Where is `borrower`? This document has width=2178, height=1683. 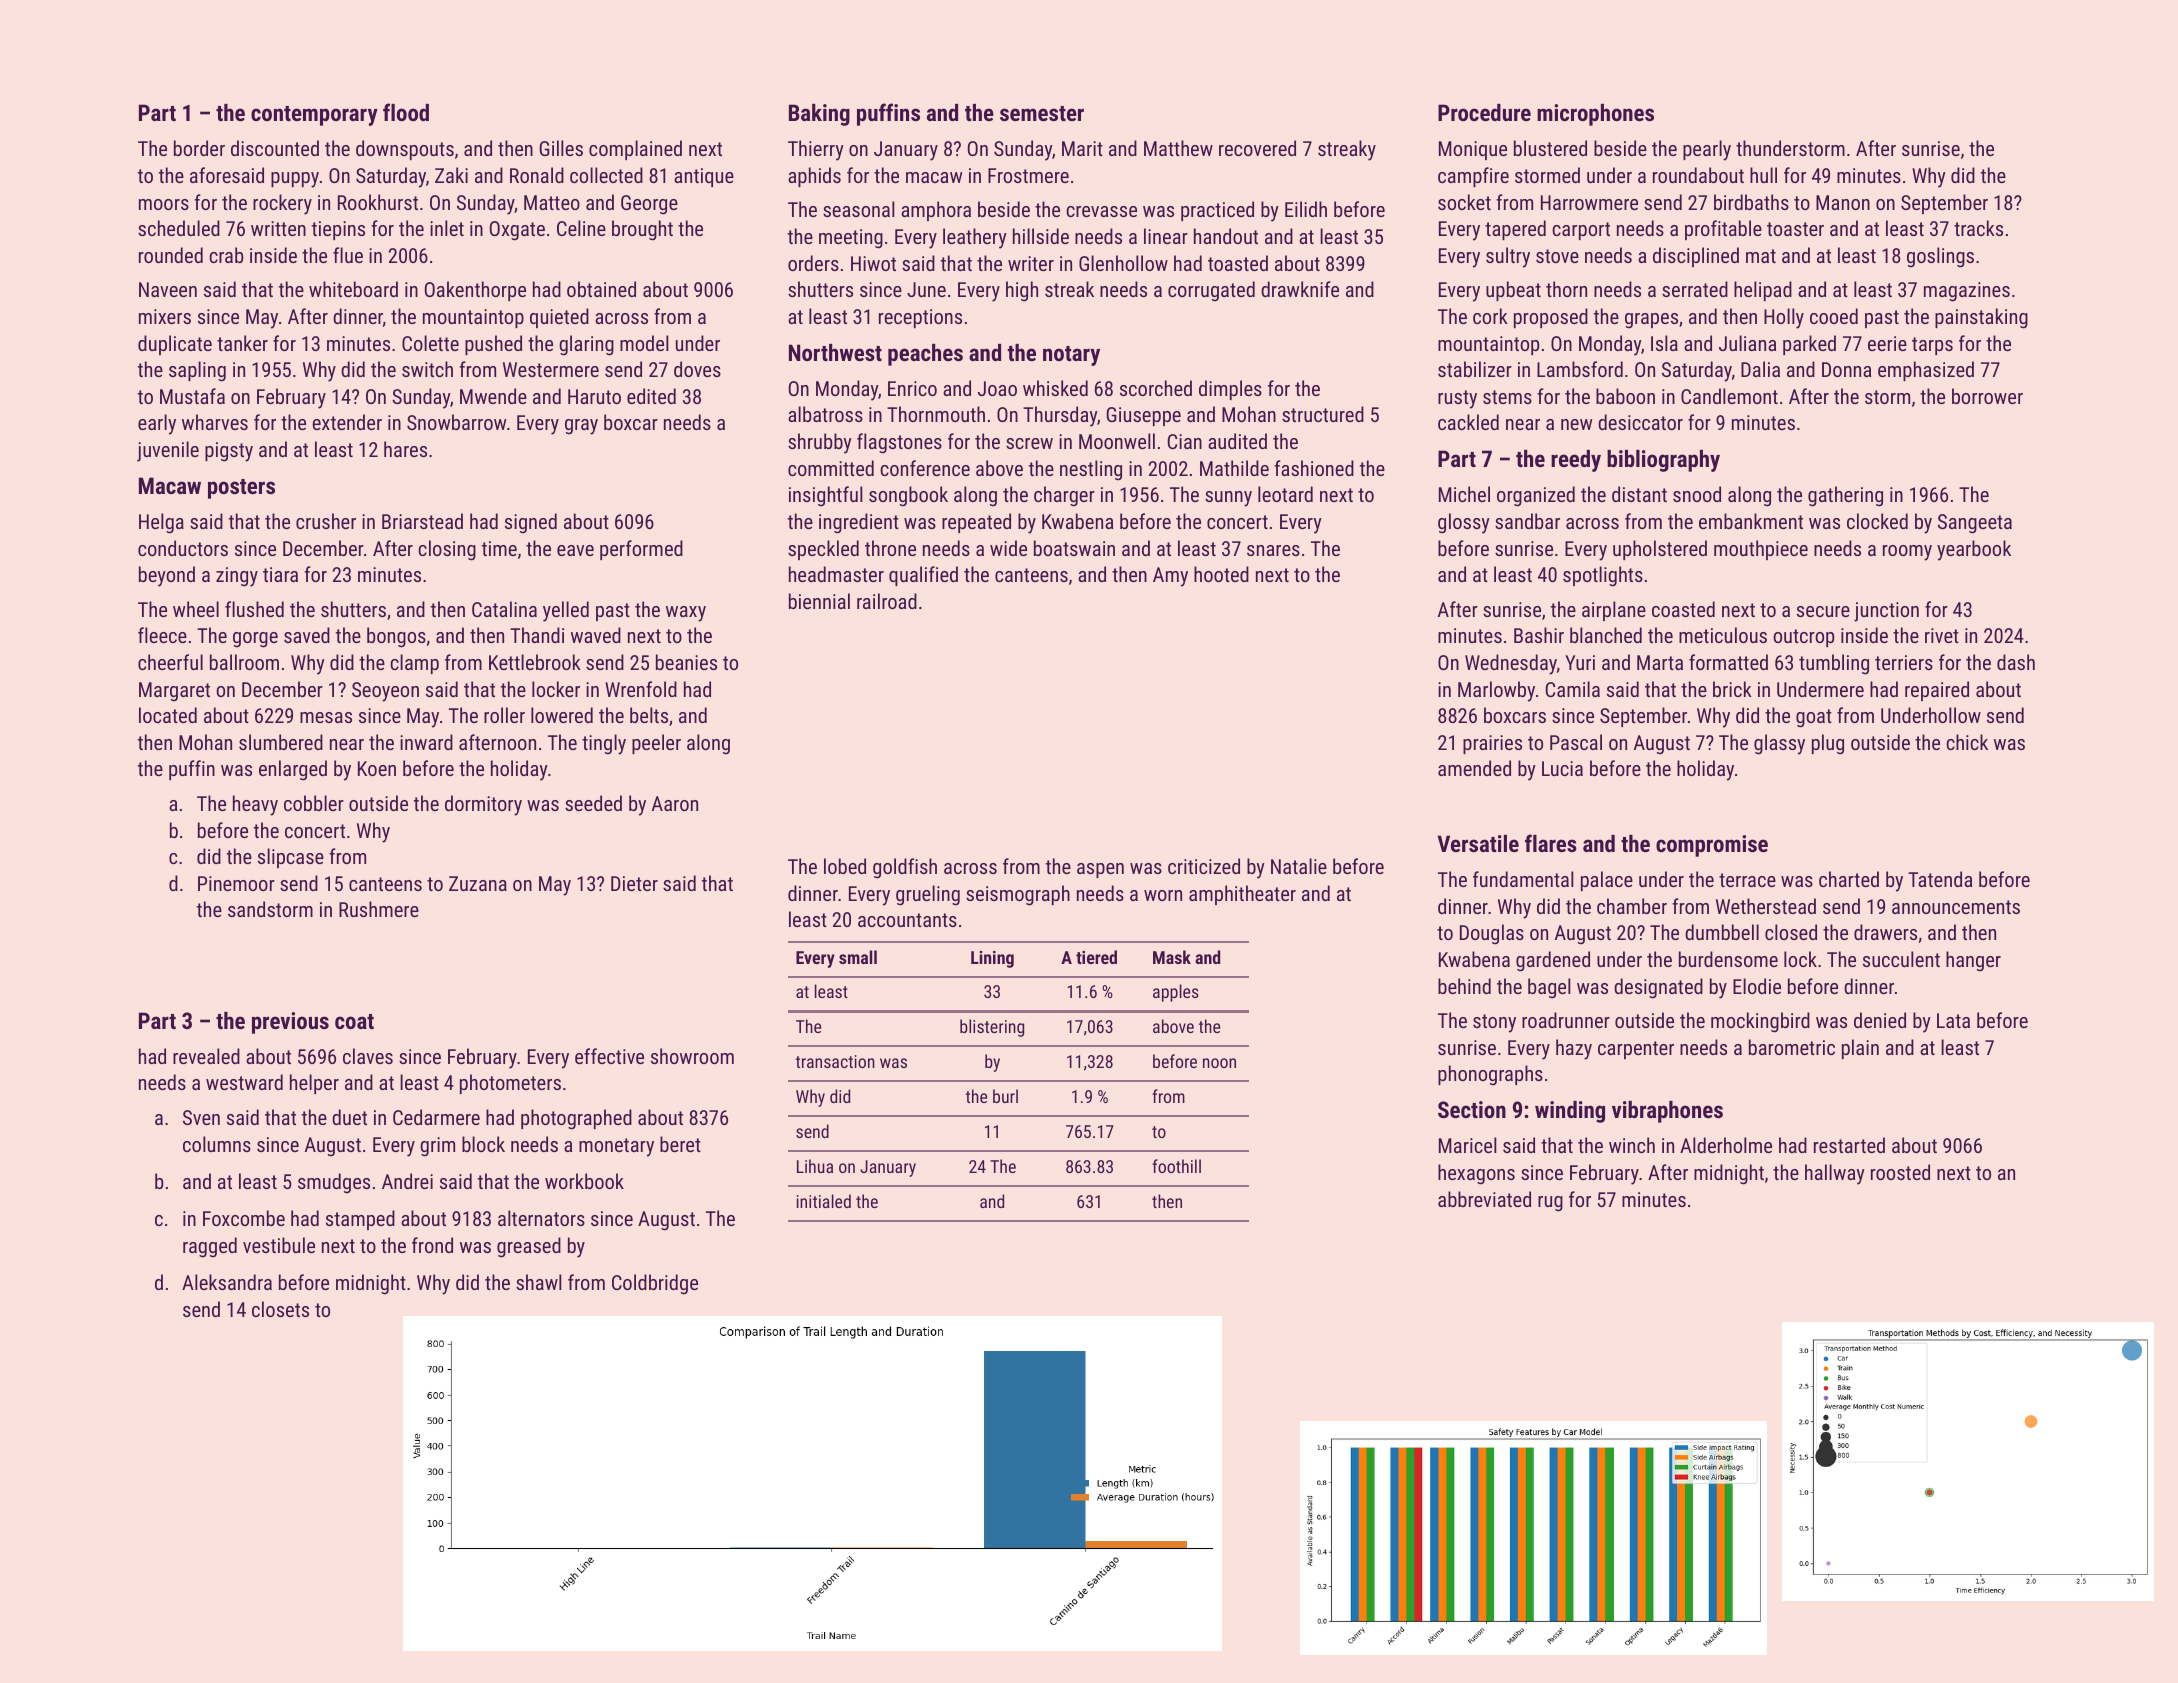 borrower is located at coordinates (1987, 396).
